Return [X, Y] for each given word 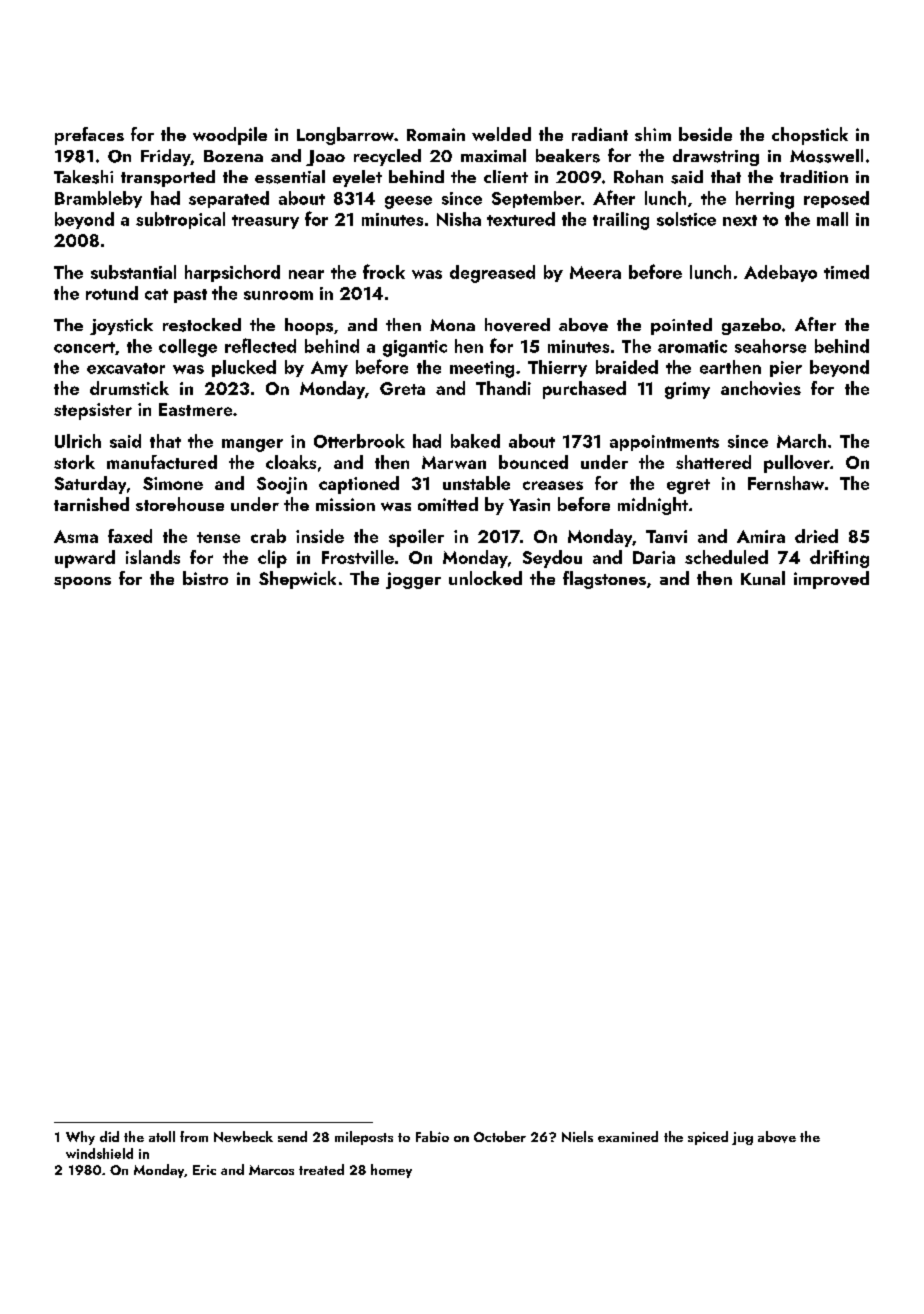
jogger [413, 580]
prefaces [89, 136]
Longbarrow [345, 136]
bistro [205, 578]
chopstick [810, 136]
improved [831, 580]
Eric [204, 1170]
